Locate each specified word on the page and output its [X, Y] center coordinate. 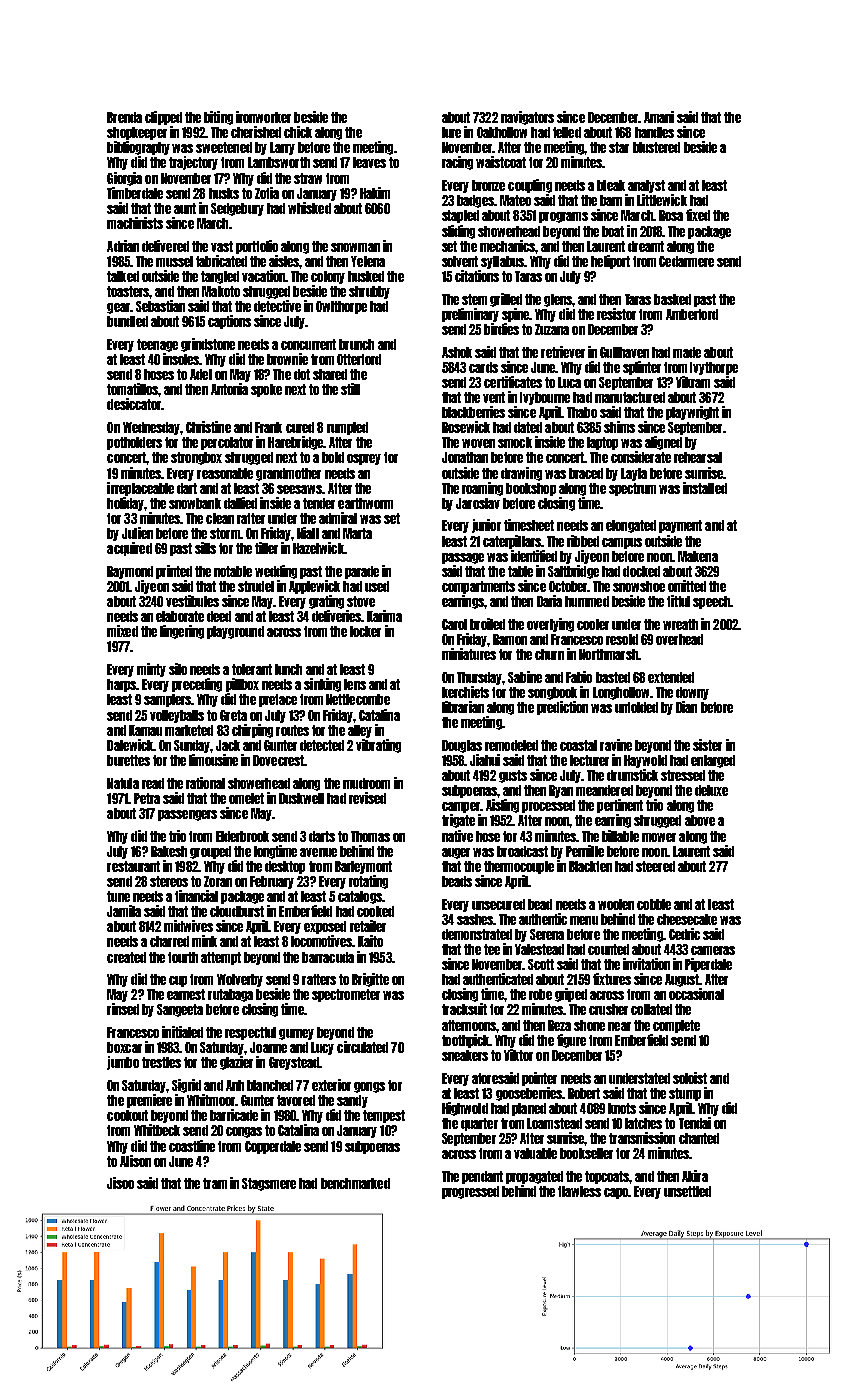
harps [121, 685]
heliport [610, 262]
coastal [578, 745]
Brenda [124, 117]
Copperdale [273, 1147]
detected [322, 745]
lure [451, 132]
